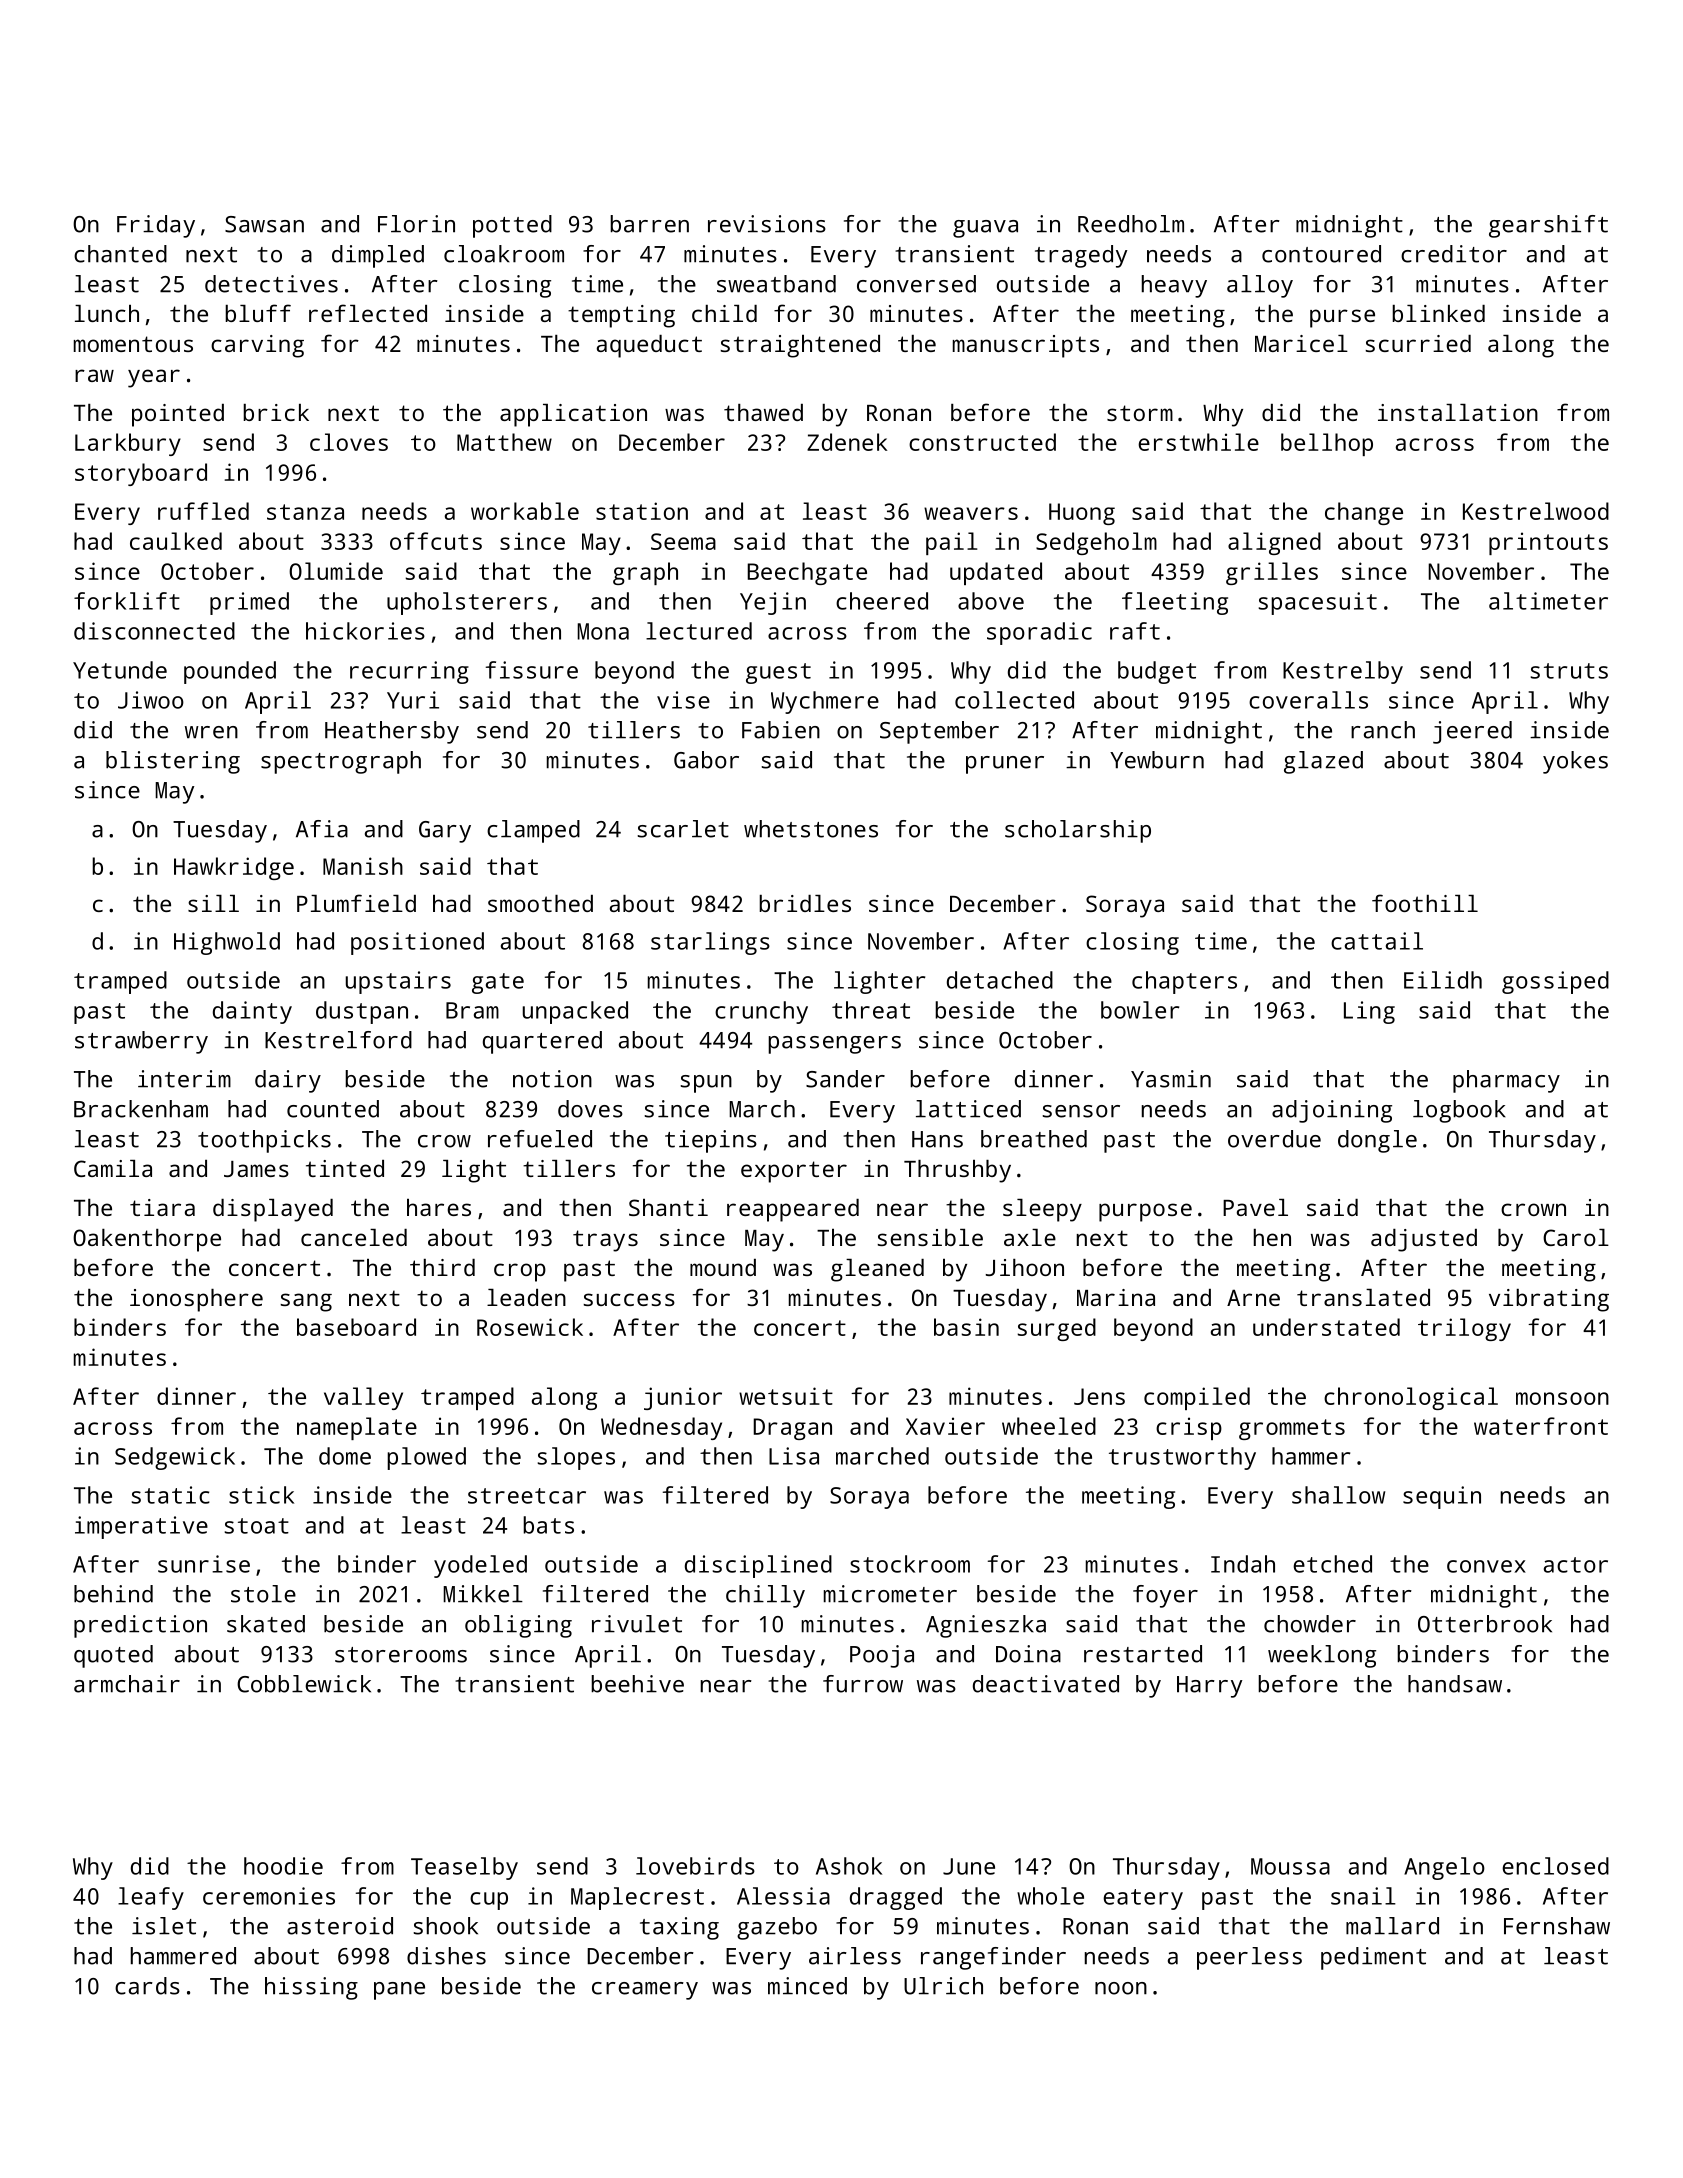 The image size is (1683, 2178). What do you see at coordinates (943, 1986) in the screenshot?
I see `Ulrich` at bounding box center [943, 1986].
